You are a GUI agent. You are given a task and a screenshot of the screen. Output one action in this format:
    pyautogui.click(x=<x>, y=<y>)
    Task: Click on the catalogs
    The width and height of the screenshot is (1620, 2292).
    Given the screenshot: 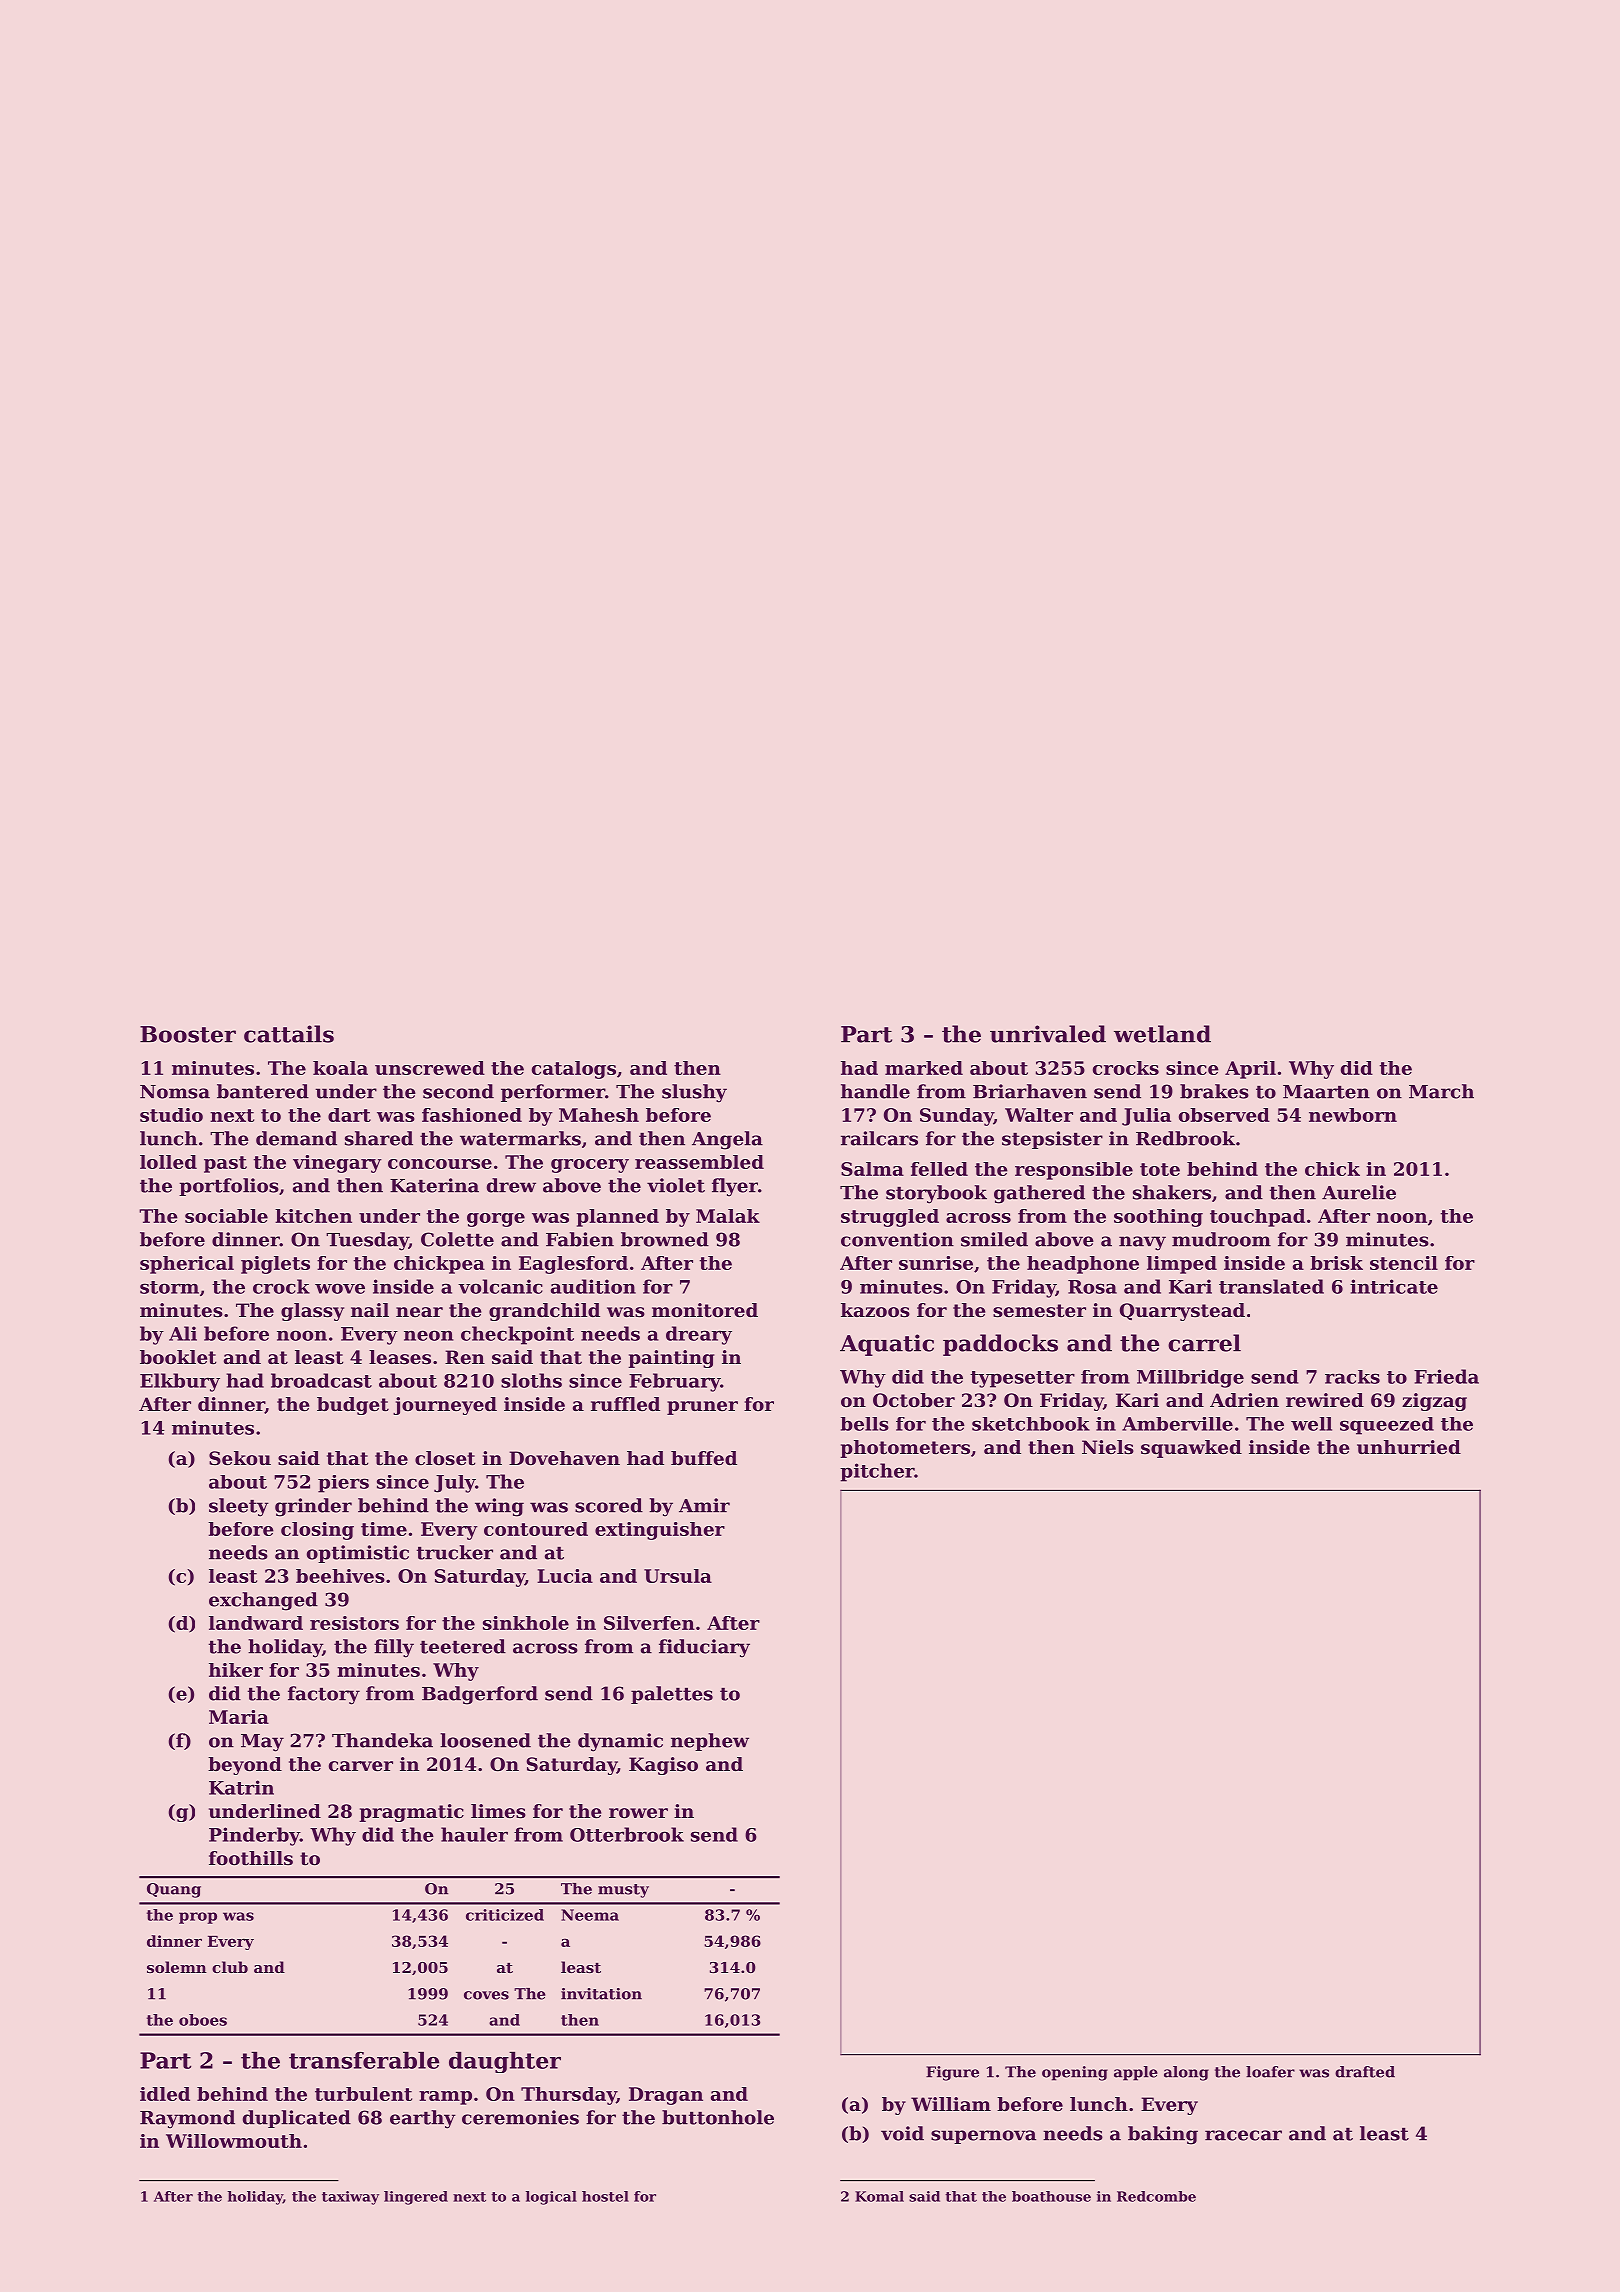 What is the action you would take?
    pyautogui.click(x=574, y=1070)
